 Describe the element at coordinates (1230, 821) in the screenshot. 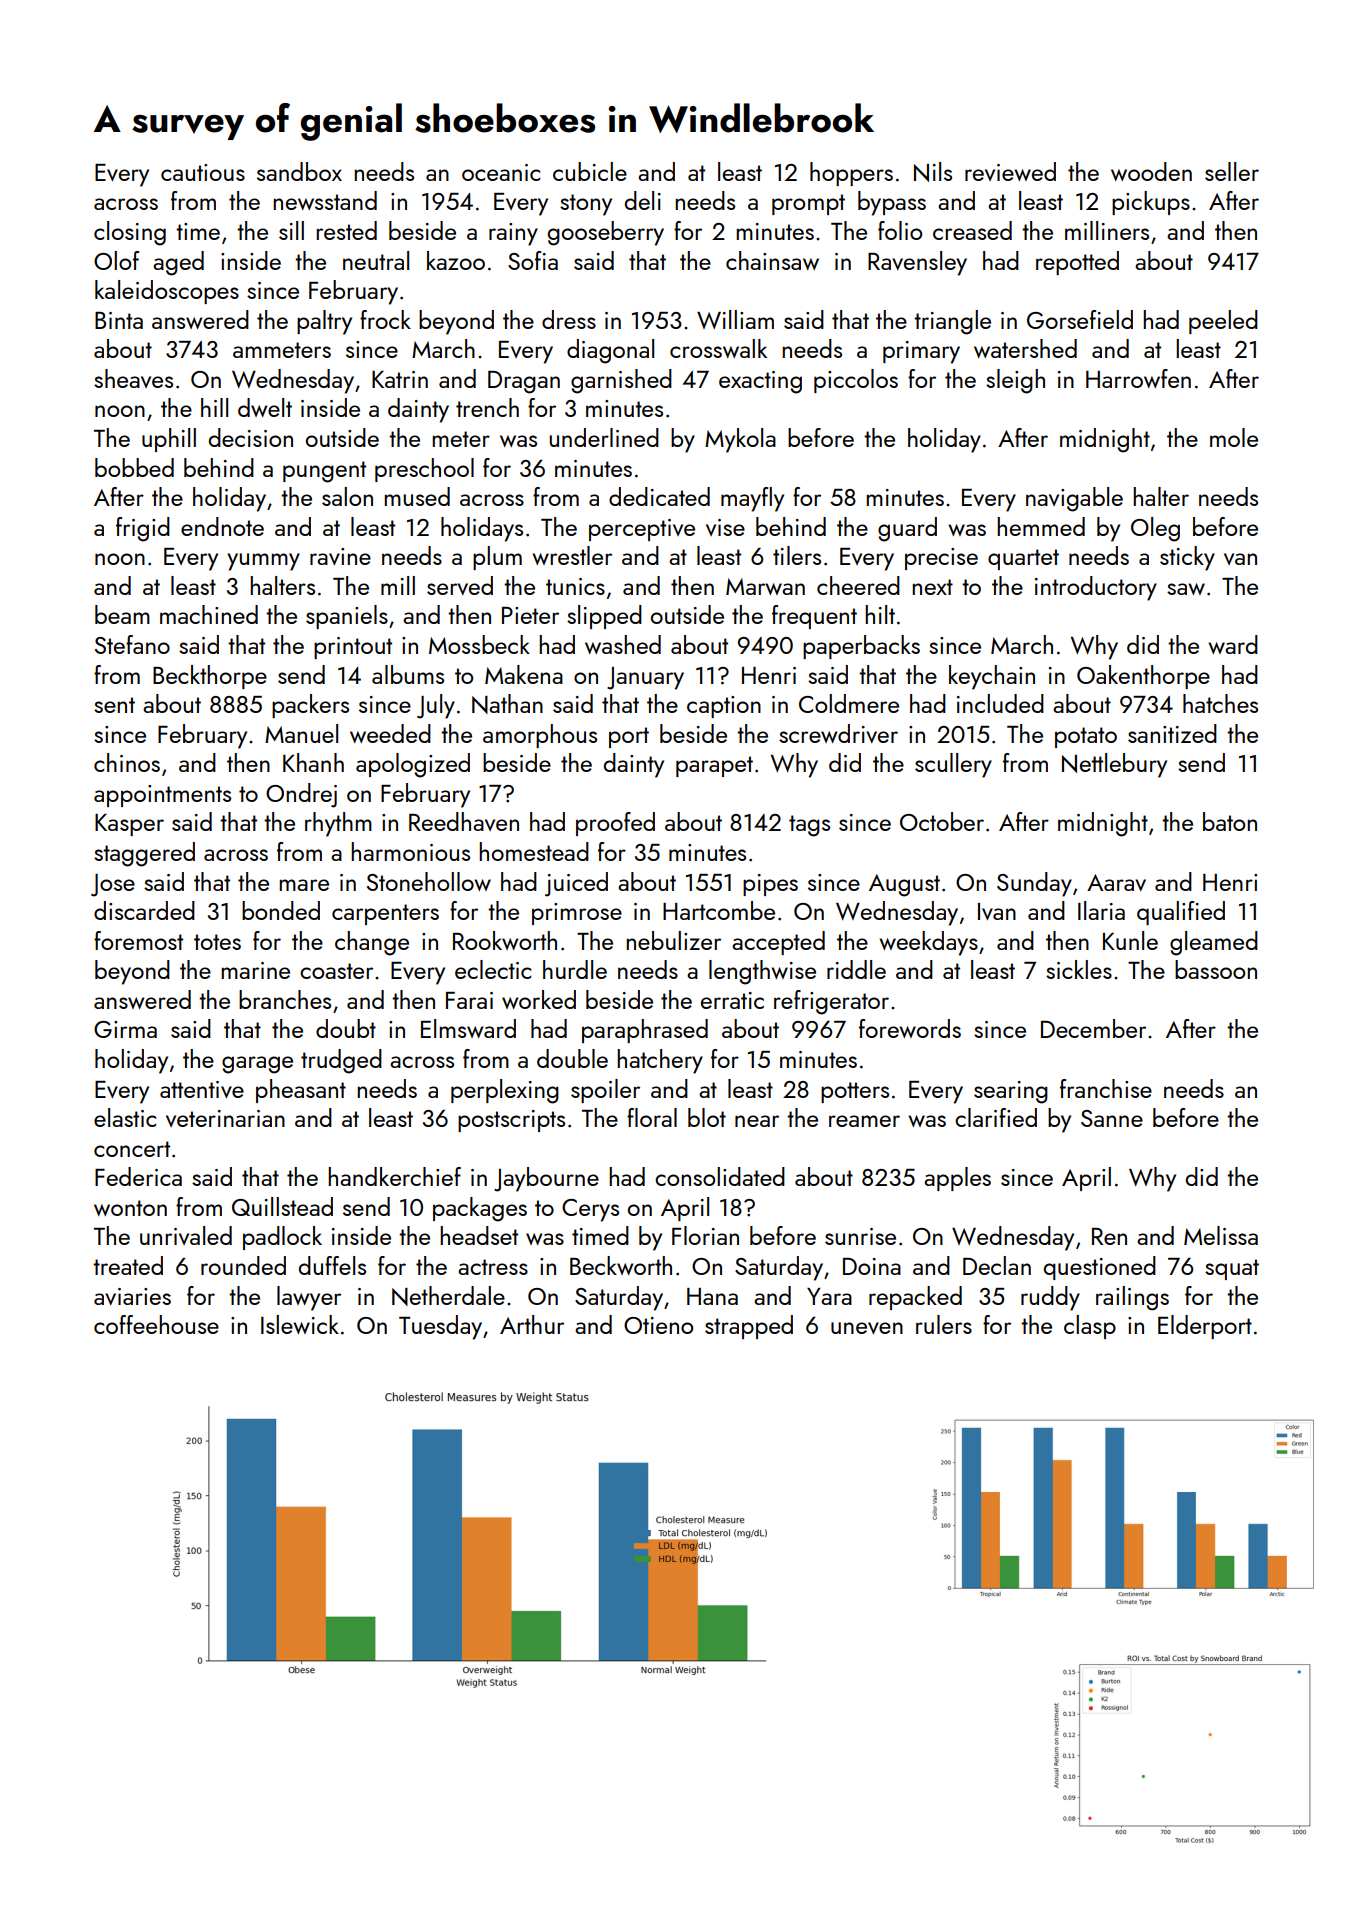

I see `baton` at that location.
